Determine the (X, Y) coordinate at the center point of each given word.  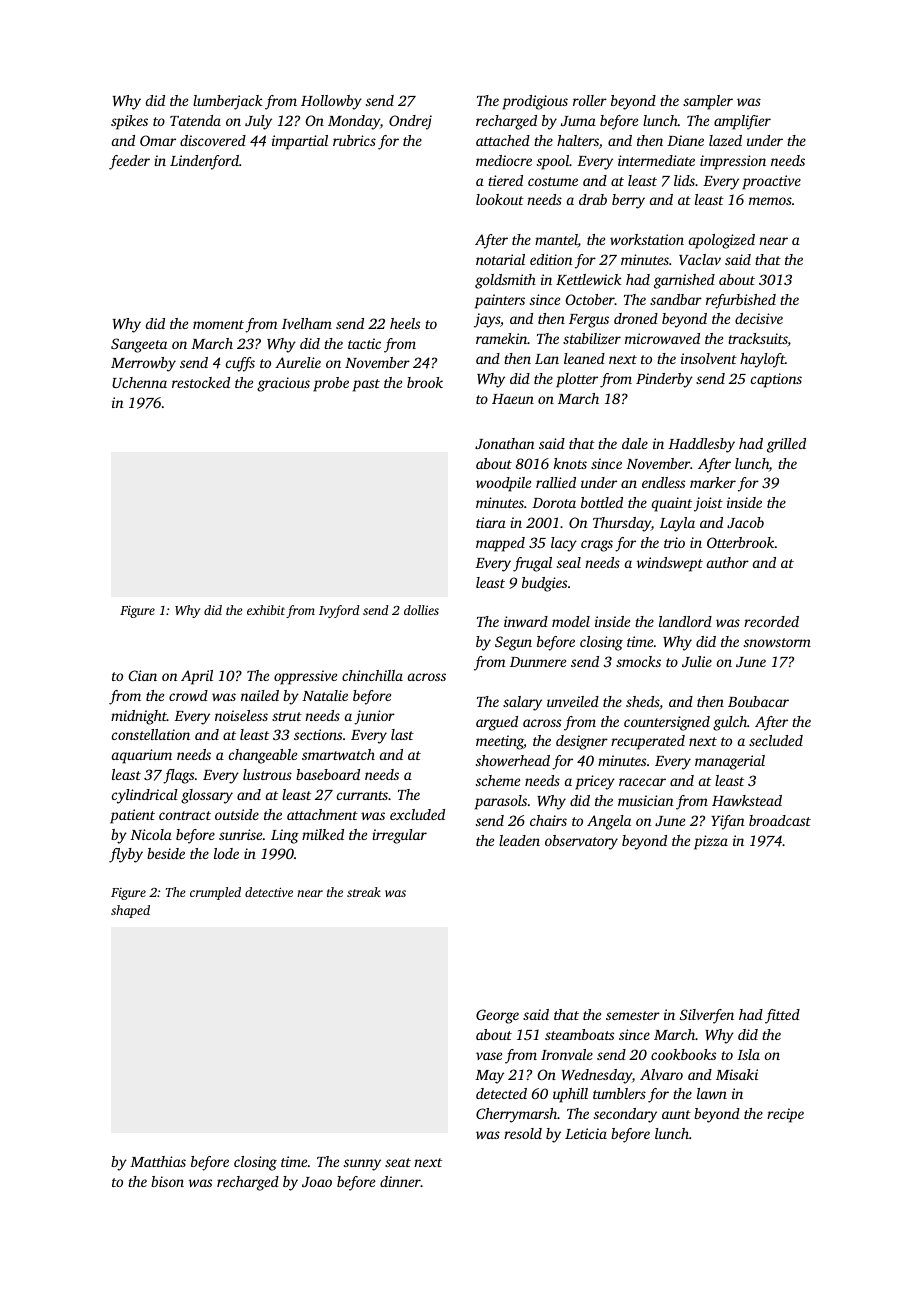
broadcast (780, 820)
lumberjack (228, 102)
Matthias (158, 1161)
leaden (519, 840)
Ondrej (410, 122)
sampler (708, 102)
